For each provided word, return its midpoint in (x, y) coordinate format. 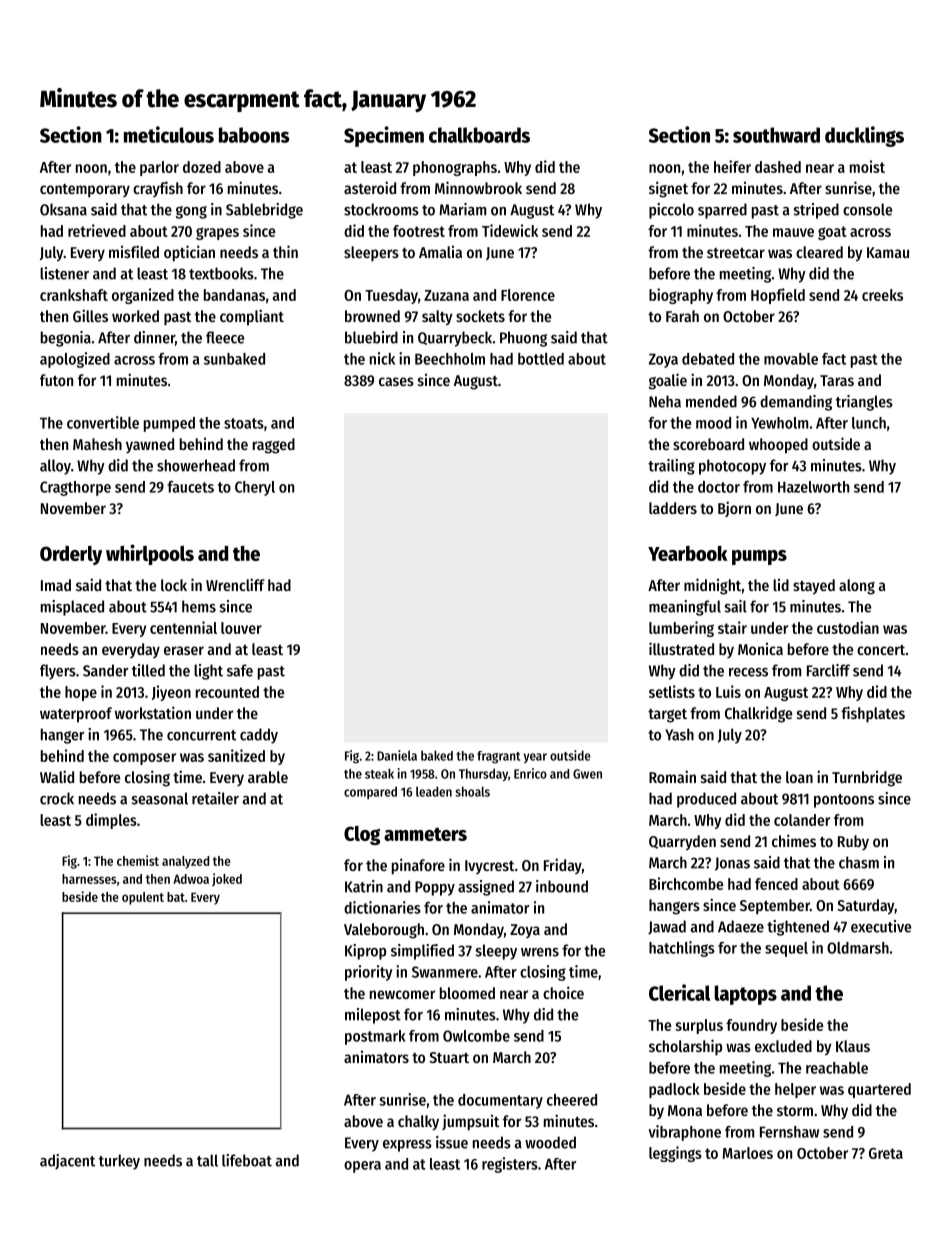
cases (396, 381)
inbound (562, 886)
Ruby (853, 842)
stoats (244, 423)
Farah (682, 316)
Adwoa (191, 879)
